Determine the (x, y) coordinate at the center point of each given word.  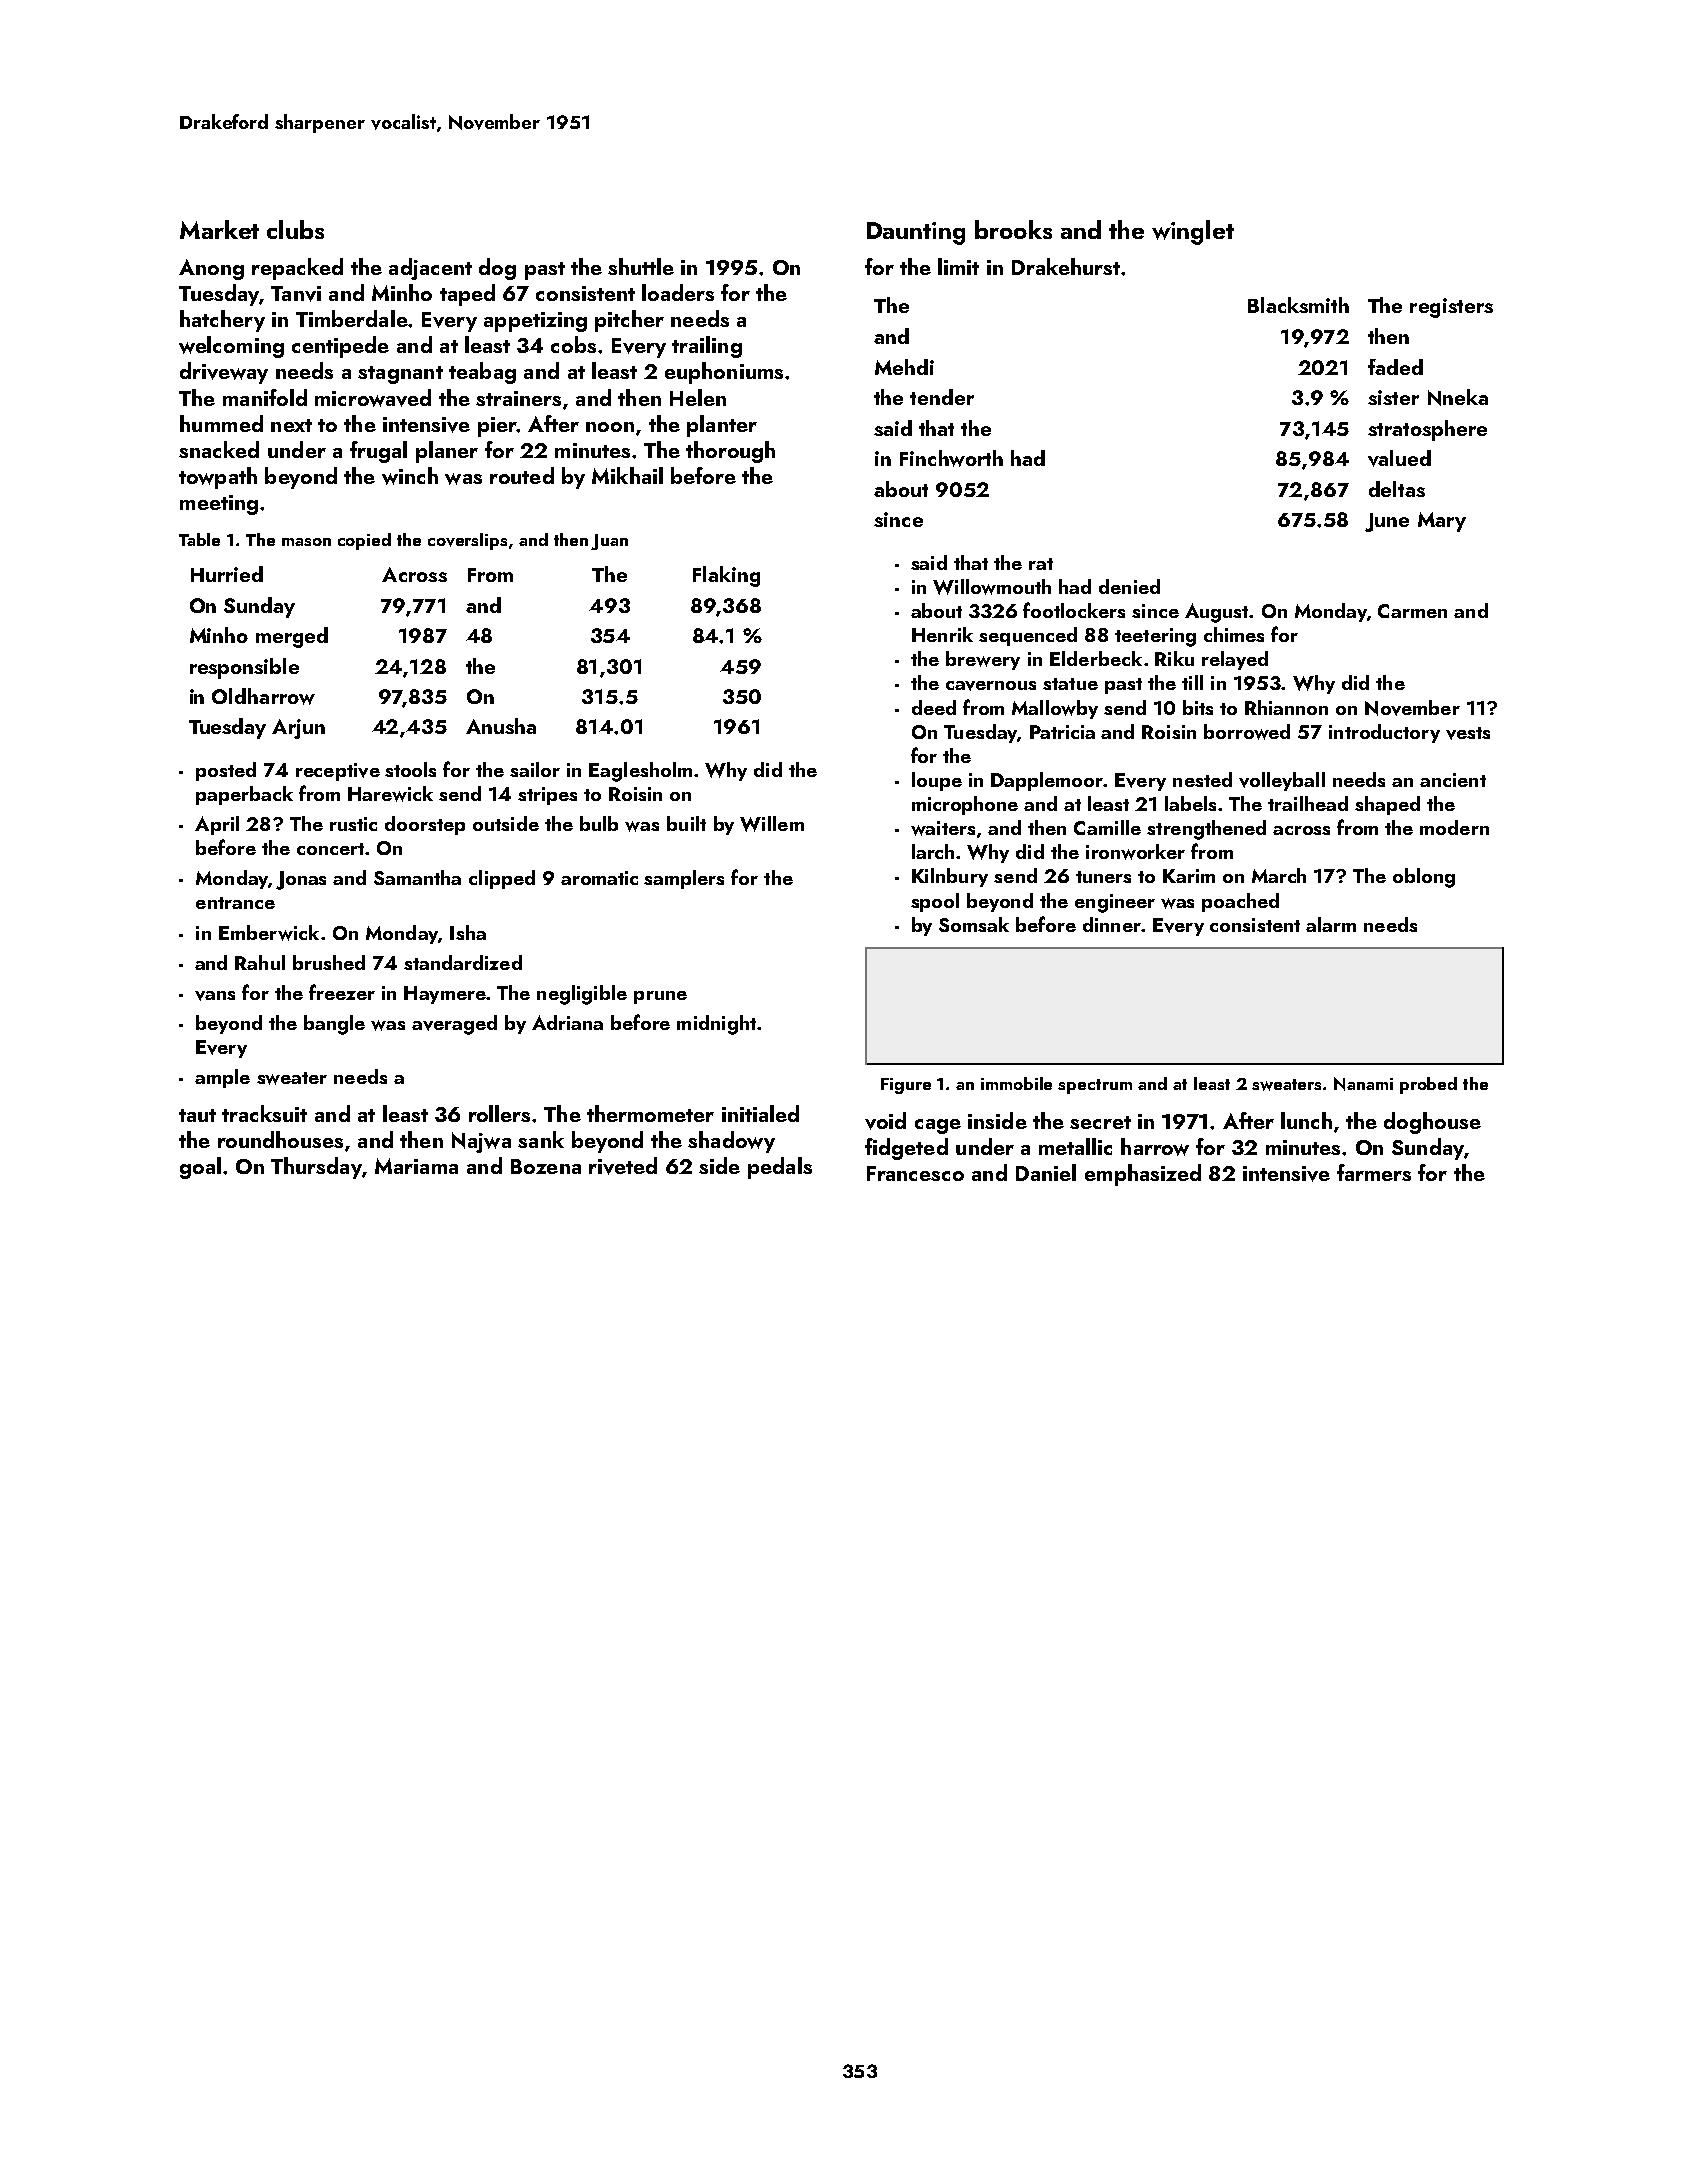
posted (226, 771)
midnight (716, 1025)
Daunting (916, 233)
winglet (1193, 232)
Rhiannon (1286, 707)
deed (934, 707)
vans (215, 996)
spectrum (1095, 1086)
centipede (340, 347)
